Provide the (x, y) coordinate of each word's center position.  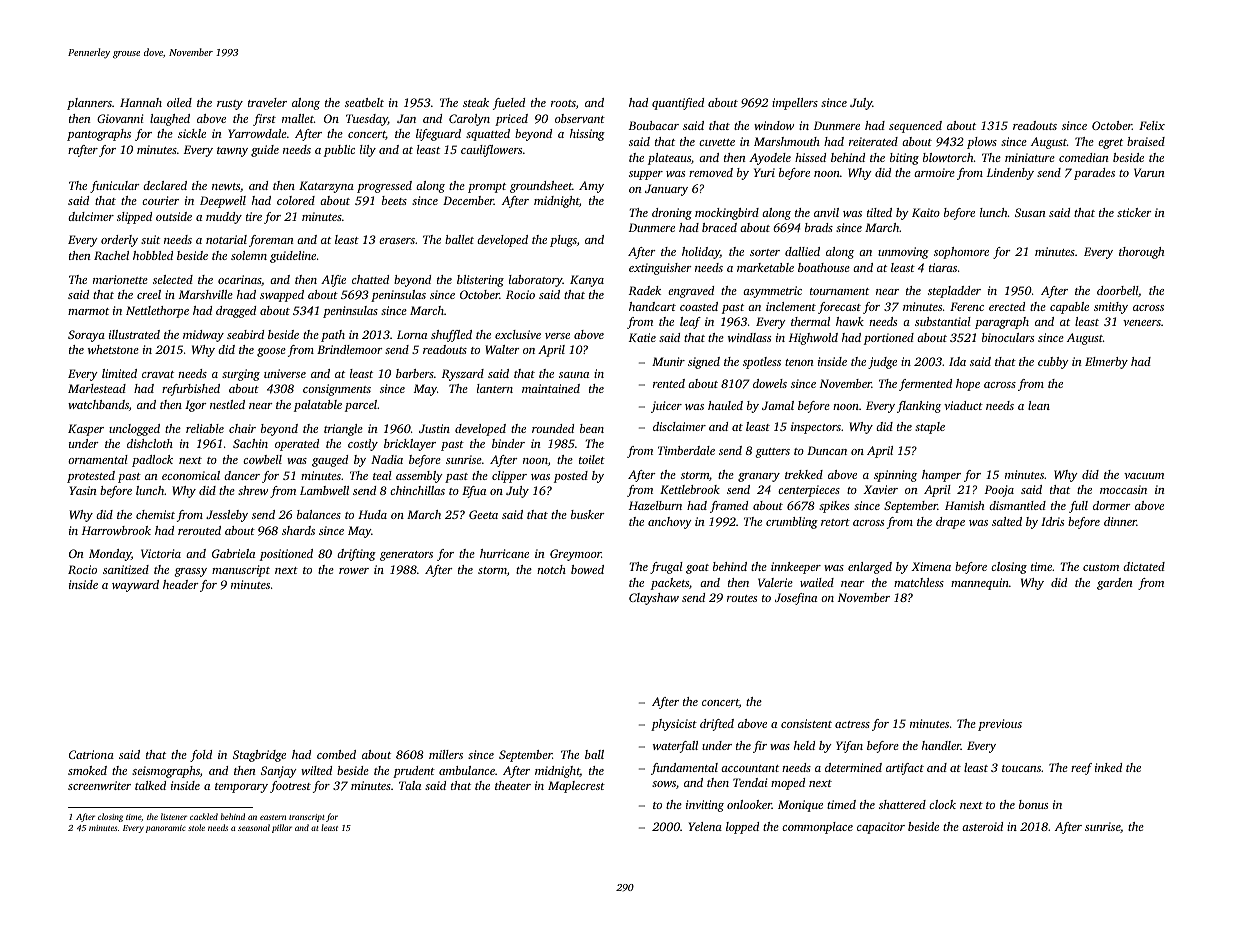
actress (852, 724)
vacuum (1144, 476)
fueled (509, 104)
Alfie (333, 281)
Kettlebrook (690, 489)
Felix (1152, 125)
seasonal (254, 827)
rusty (230, 105)
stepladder (954, 292)
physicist (674, 725)
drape (950, 523)
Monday (110, 555)
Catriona (91, 754)
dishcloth (150, 443)
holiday (701, 253)
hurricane (504, 553)
